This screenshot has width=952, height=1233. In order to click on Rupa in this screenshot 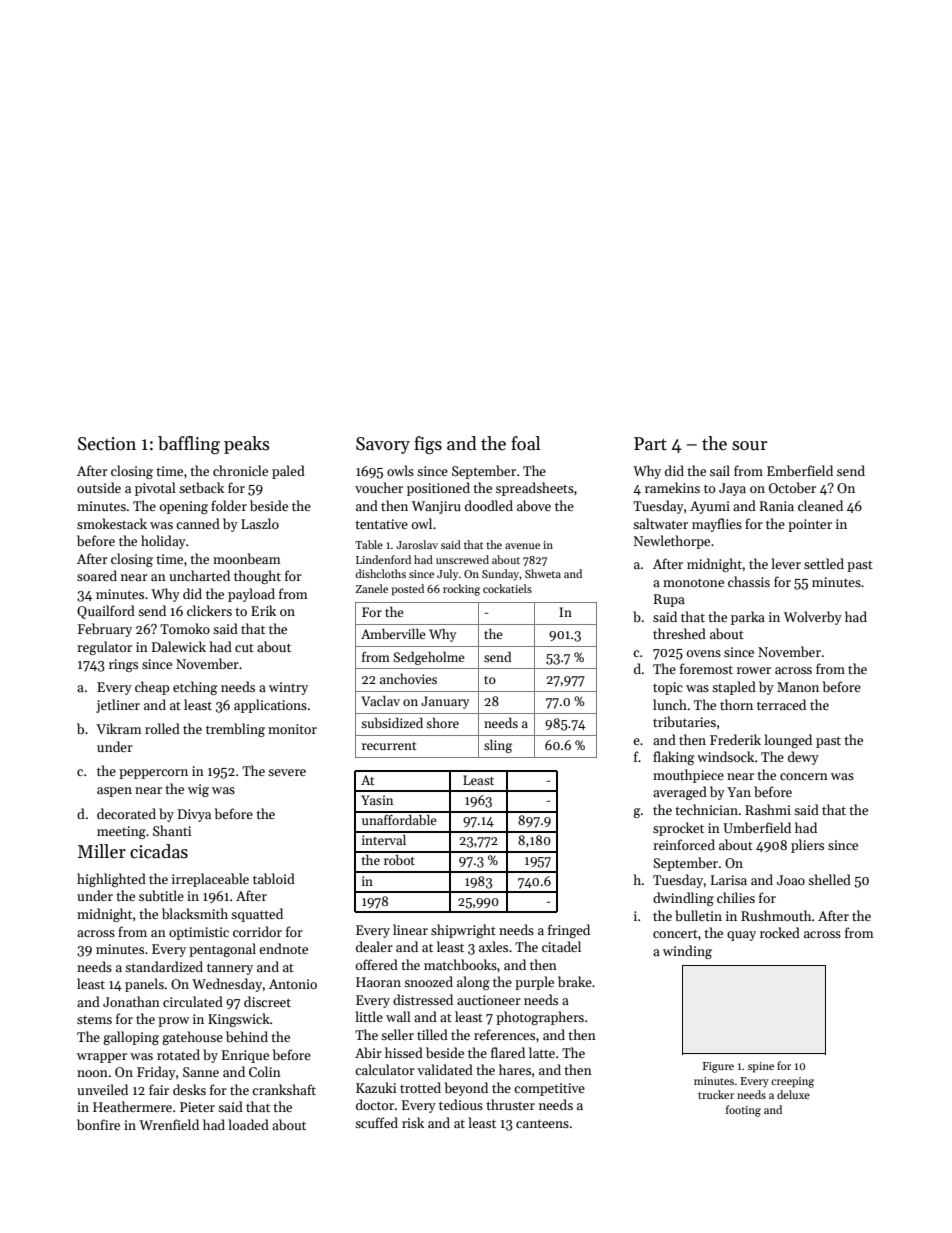, I will do `click(669, 600)`.
